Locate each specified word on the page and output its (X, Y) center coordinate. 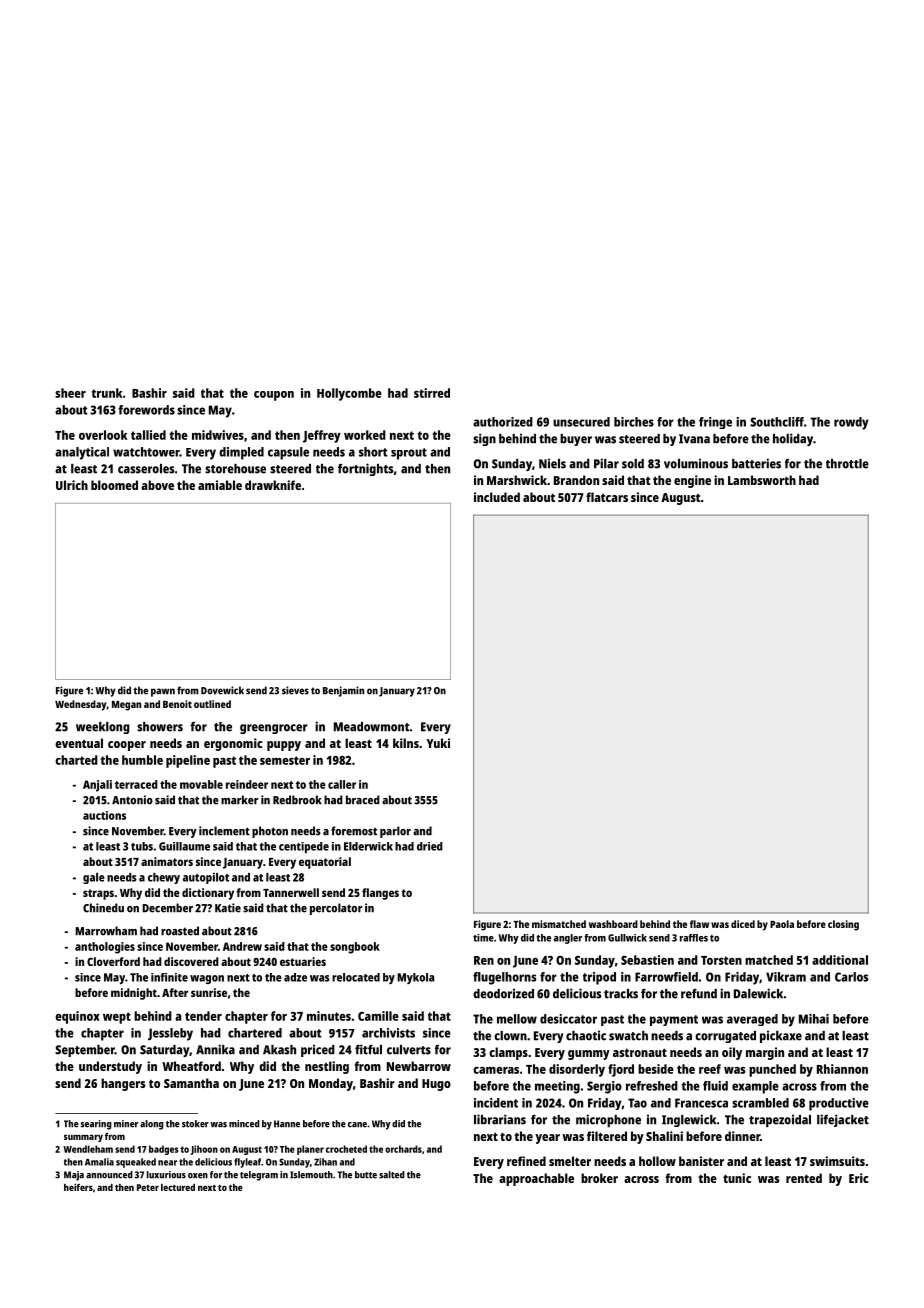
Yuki (438, 743)
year (547, 1139)
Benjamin (343, 691)
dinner (742, 1136)
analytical (82, 453)
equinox (77, 1017)
